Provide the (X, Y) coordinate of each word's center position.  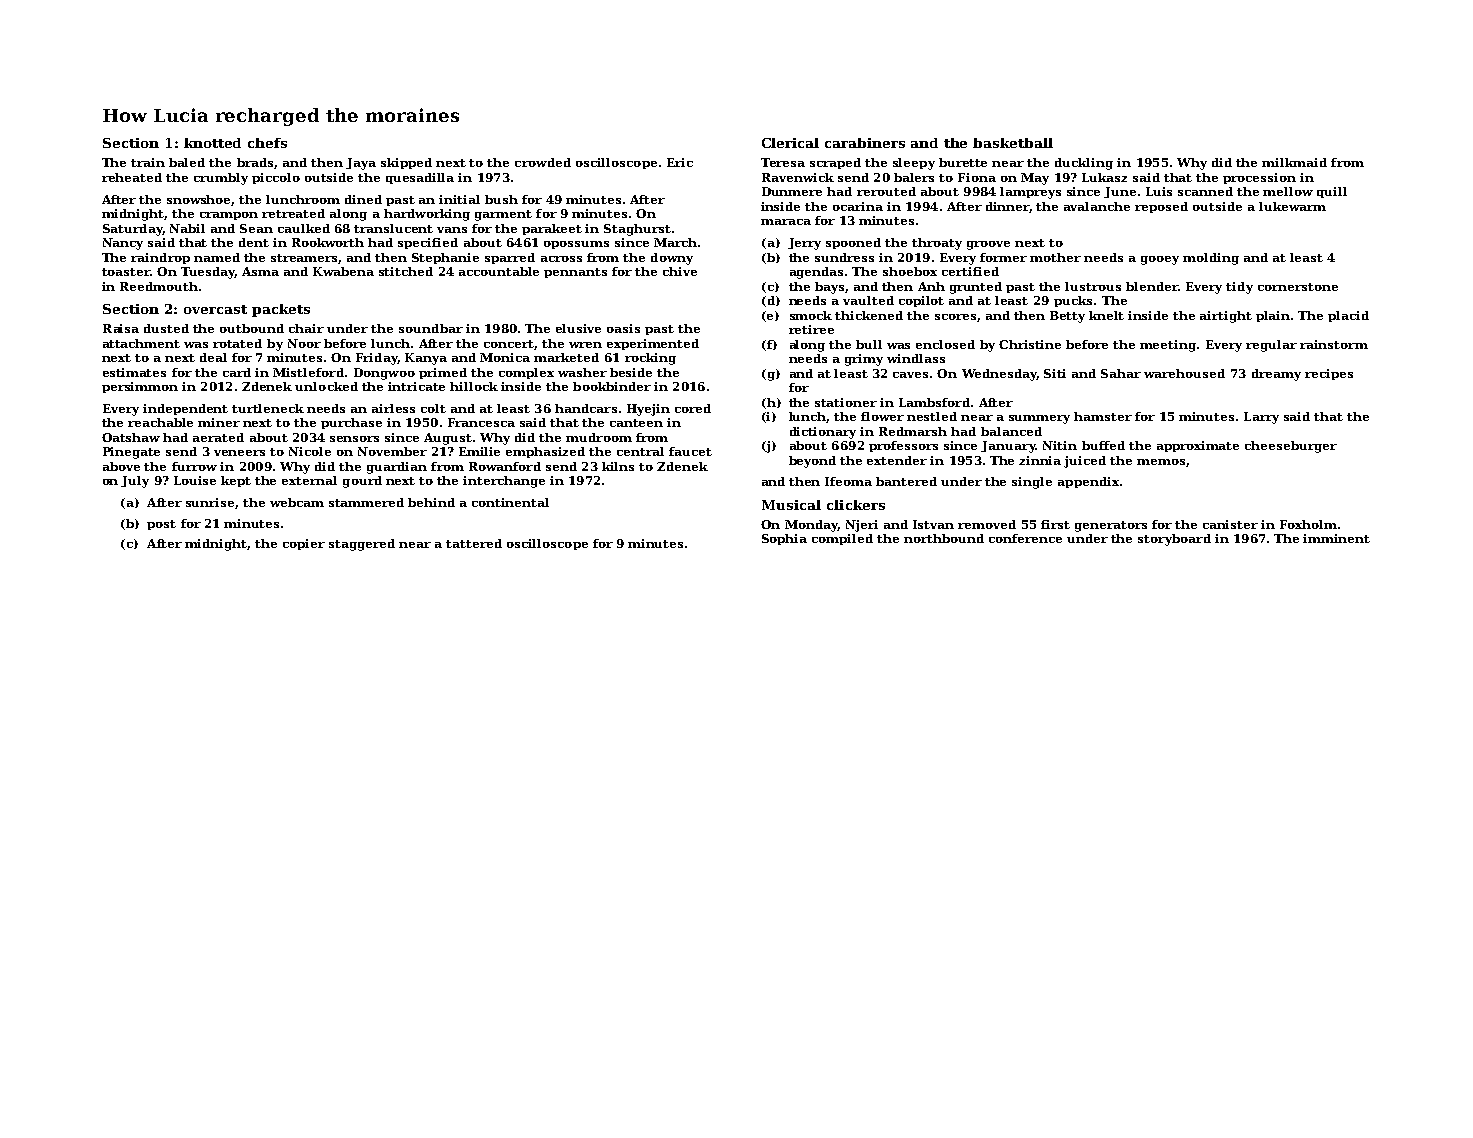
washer (582, 372)
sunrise (210, 502)
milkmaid (1294, 162)
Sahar (1121, 373)
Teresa (783, 162)
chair (306, 328)
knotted (212, 143)
